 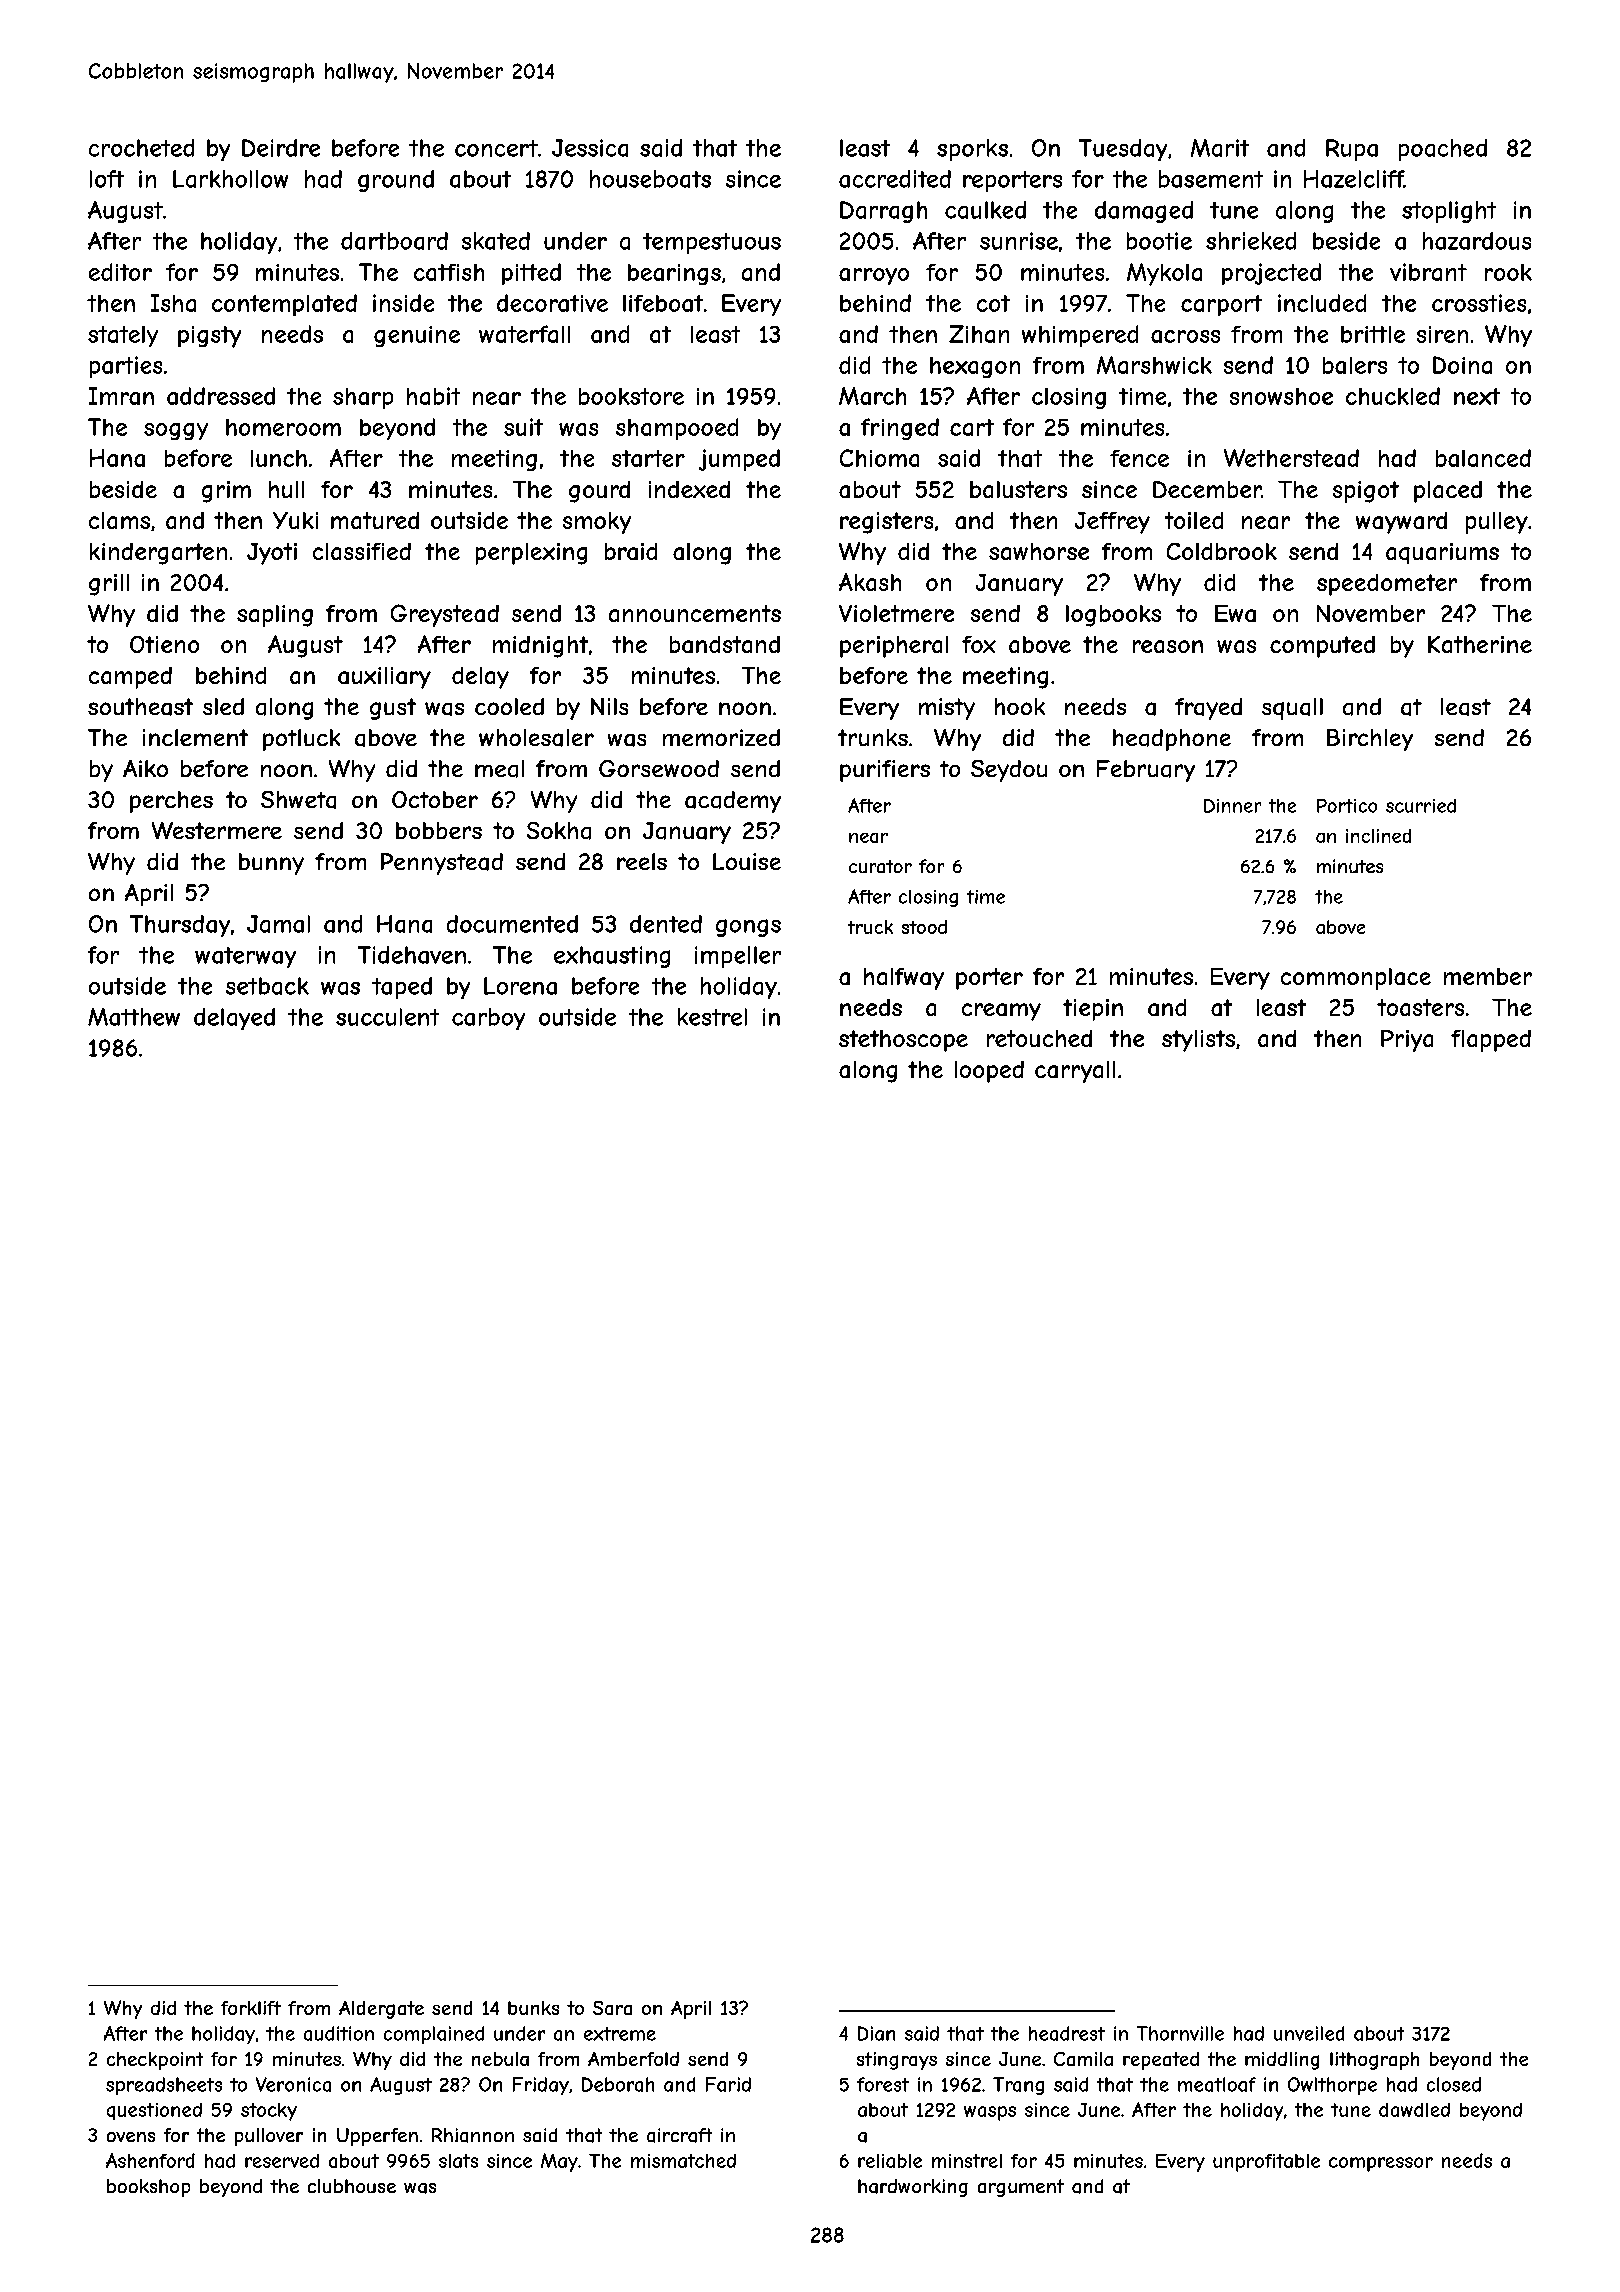 What do you see at coordinates (913, 2188) in the document?
I see `hardworking` at bounding box center [913, 2188].
